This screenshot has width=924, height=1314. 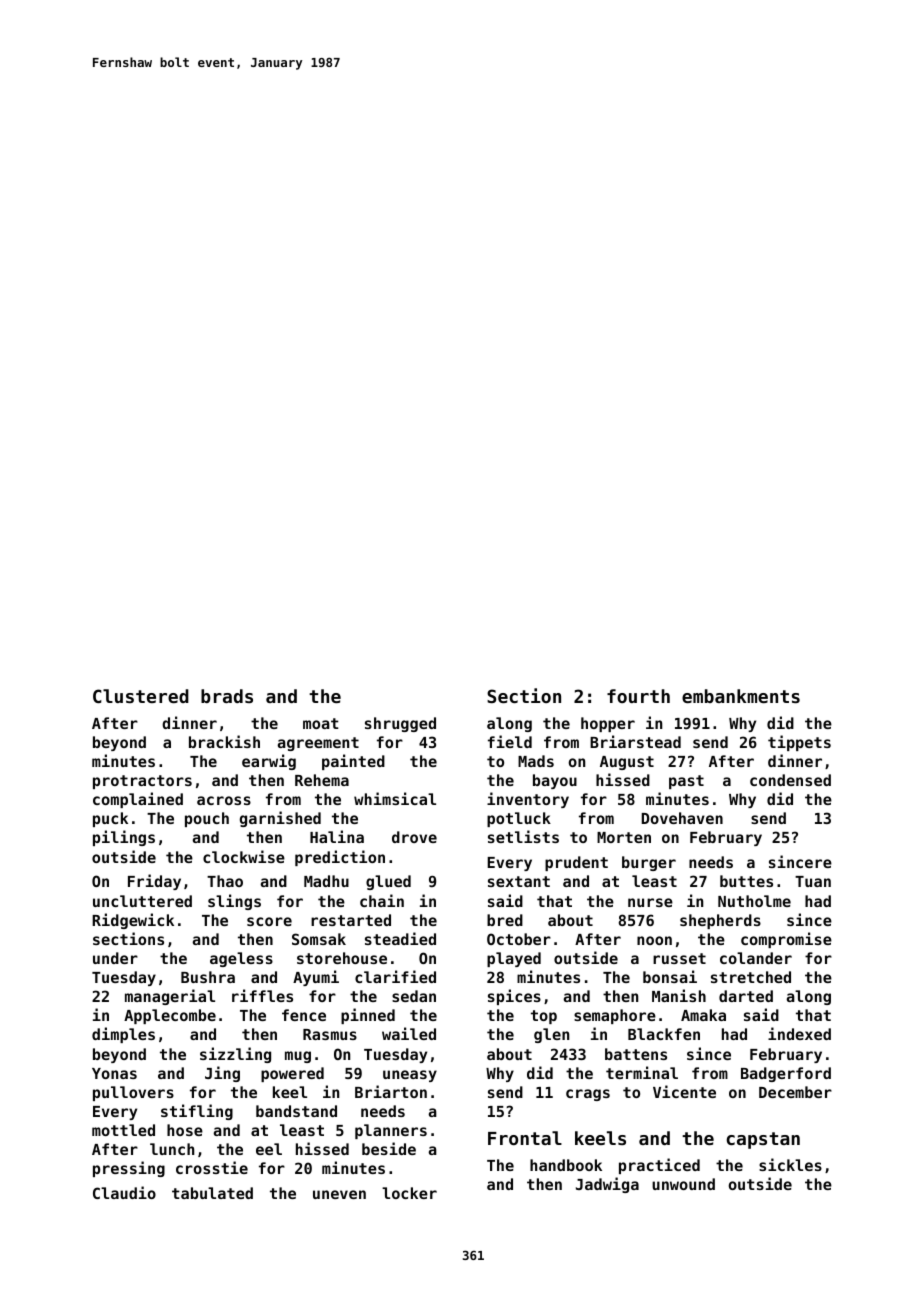 I want to click on fourth, so click(x=638, y=696).
